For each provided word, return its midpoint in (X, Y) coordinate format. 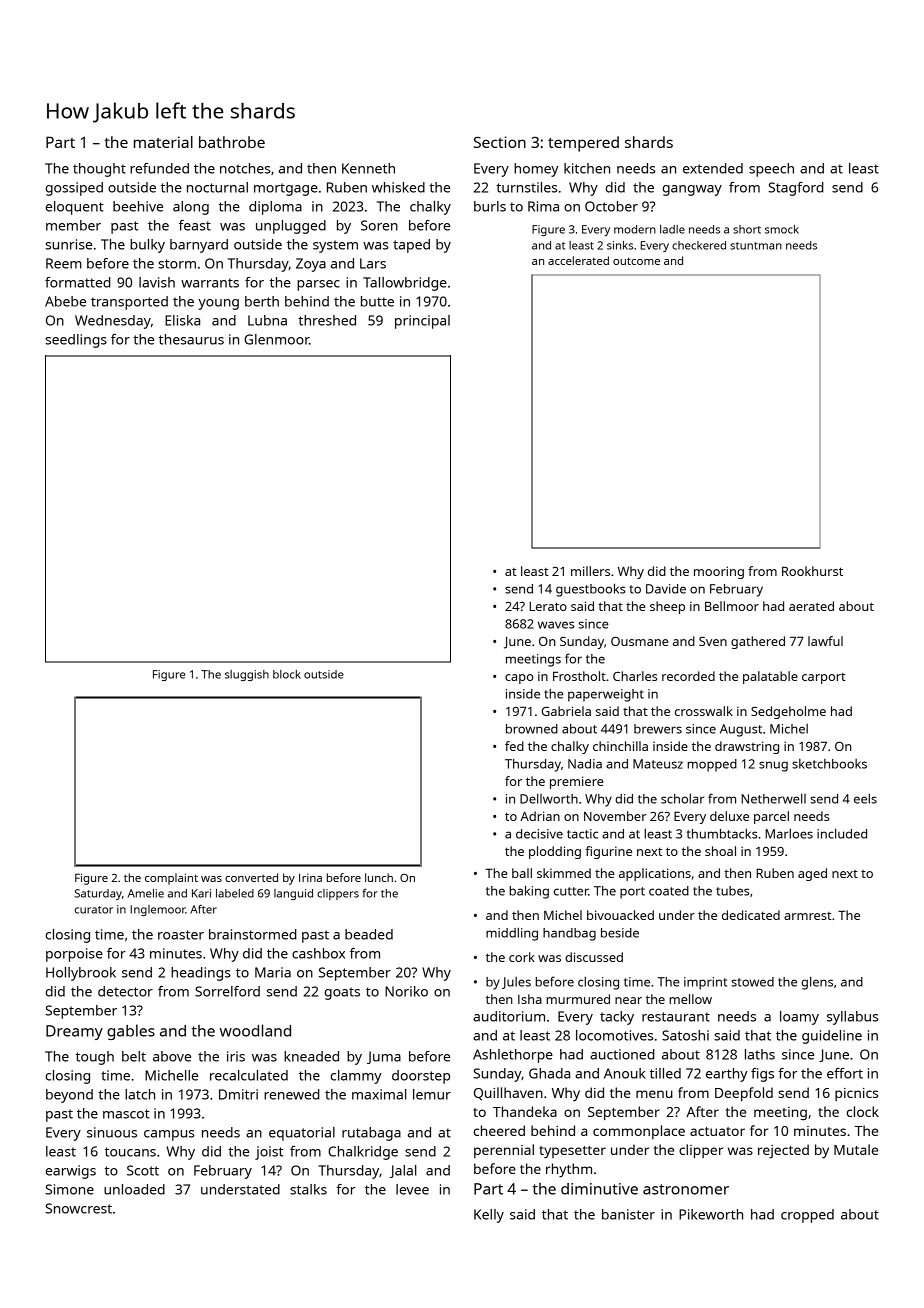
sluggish (247, 675)
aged (812, 874)
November (615, 816)
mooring (719, 572)
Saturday (98, 894)
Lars (373, 263)
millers (590, 571)
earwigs (71, 1172)
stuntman (756, 246)
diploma (275, 208)
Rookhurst (812, 571)
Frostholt (579, 676)
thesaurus (191, 339)
